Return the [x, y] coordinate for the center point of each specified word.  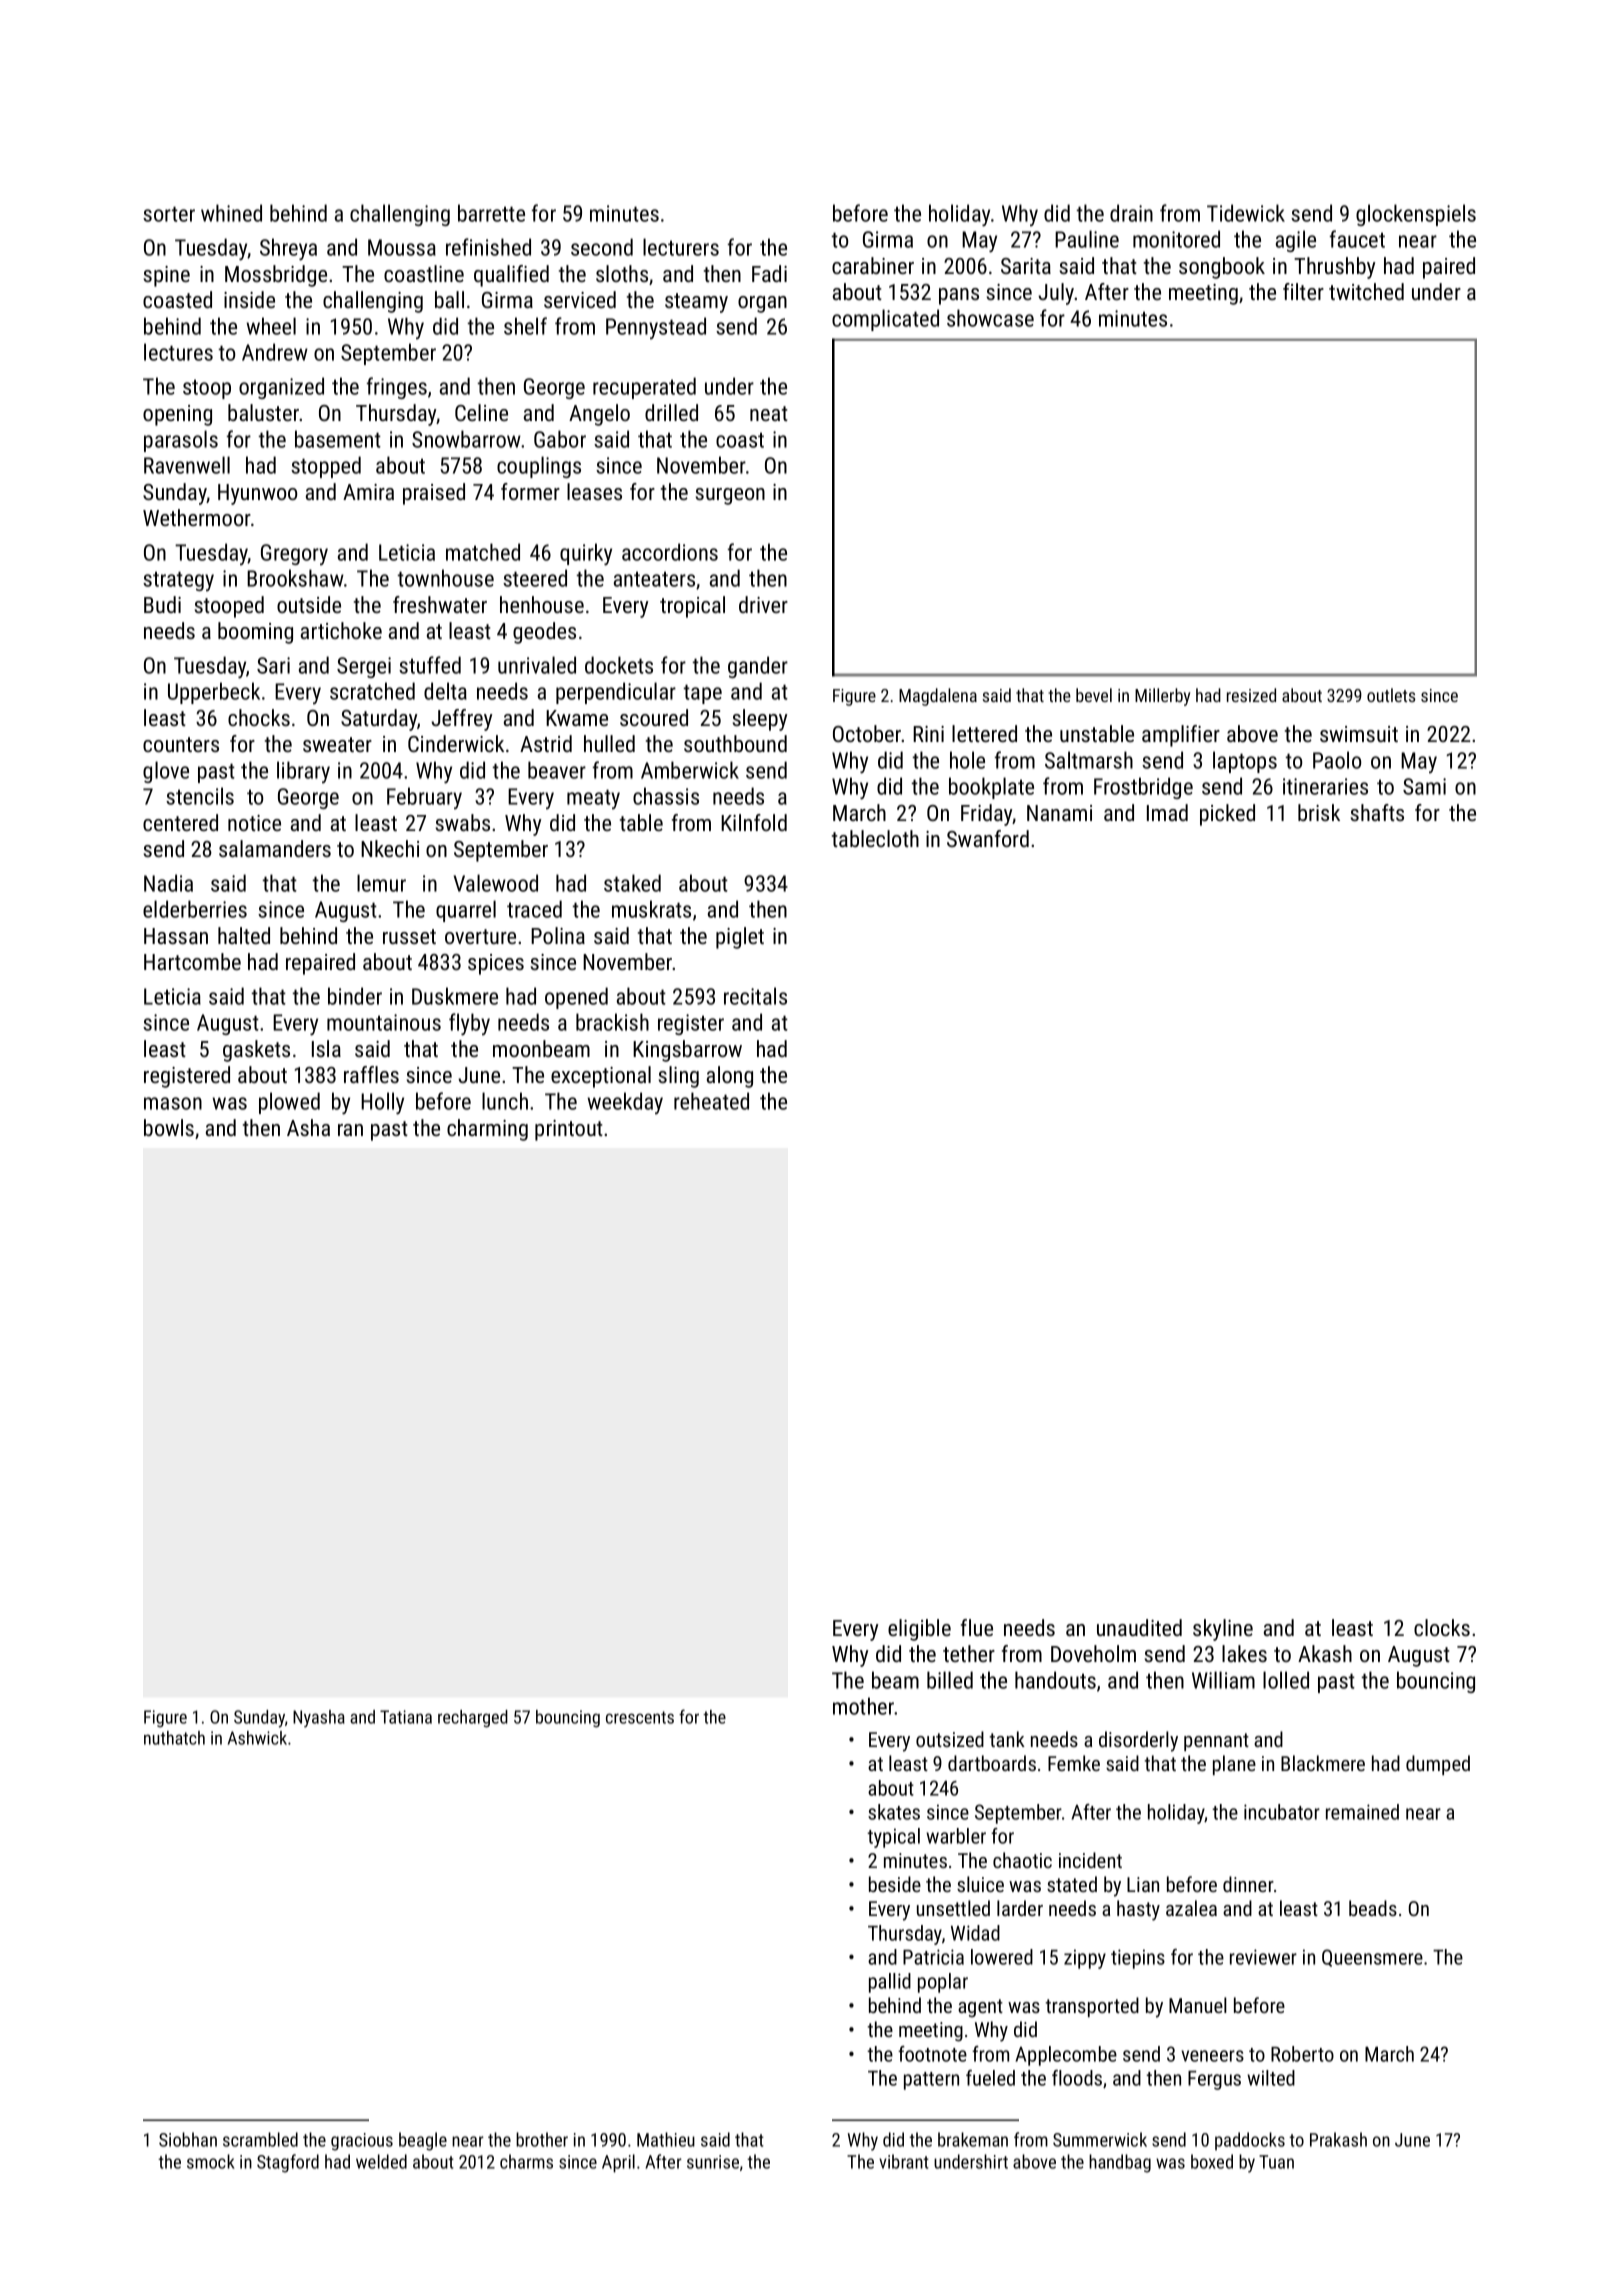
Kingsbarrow [687, 1051]
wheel [271, 326]
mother [864, 1706]
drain [1131, 213]
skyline [1223, 1630]
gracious [362, 2142]
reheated [711, 1101]
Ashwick [257, 1738]
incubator [1282, 1812]
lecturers [681, 247]
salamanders [275, 848]
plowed [289, 1103]
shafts [1377, 812]
